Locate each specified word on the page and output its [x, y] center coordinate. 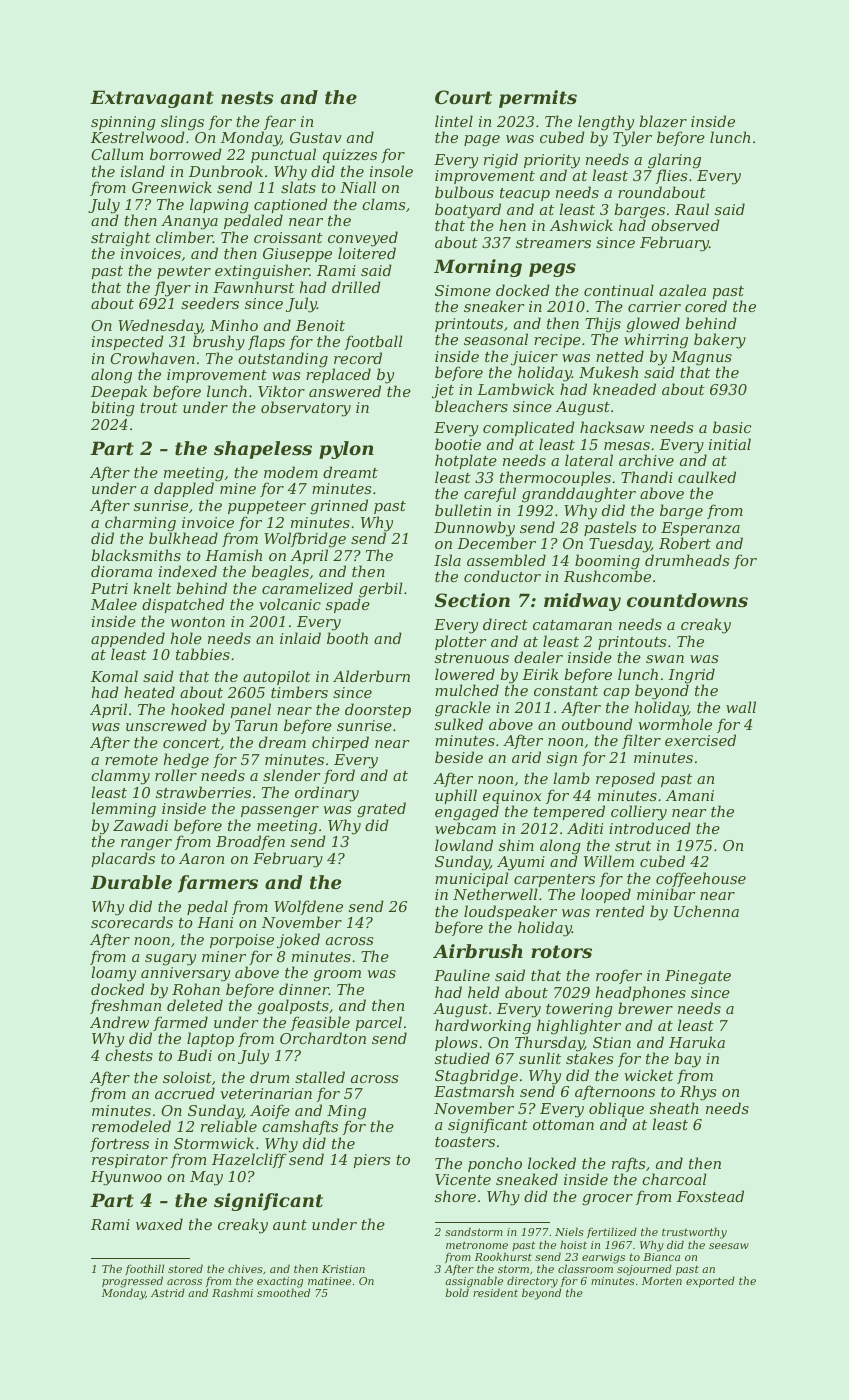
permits [538, 99]
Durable [131, 882]
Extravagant [152, 99]
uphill [456, 796]
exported [710, 1282]
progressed [132, 1282]
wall [741, 707]
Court [463, 97]
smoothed [283, 1293]
